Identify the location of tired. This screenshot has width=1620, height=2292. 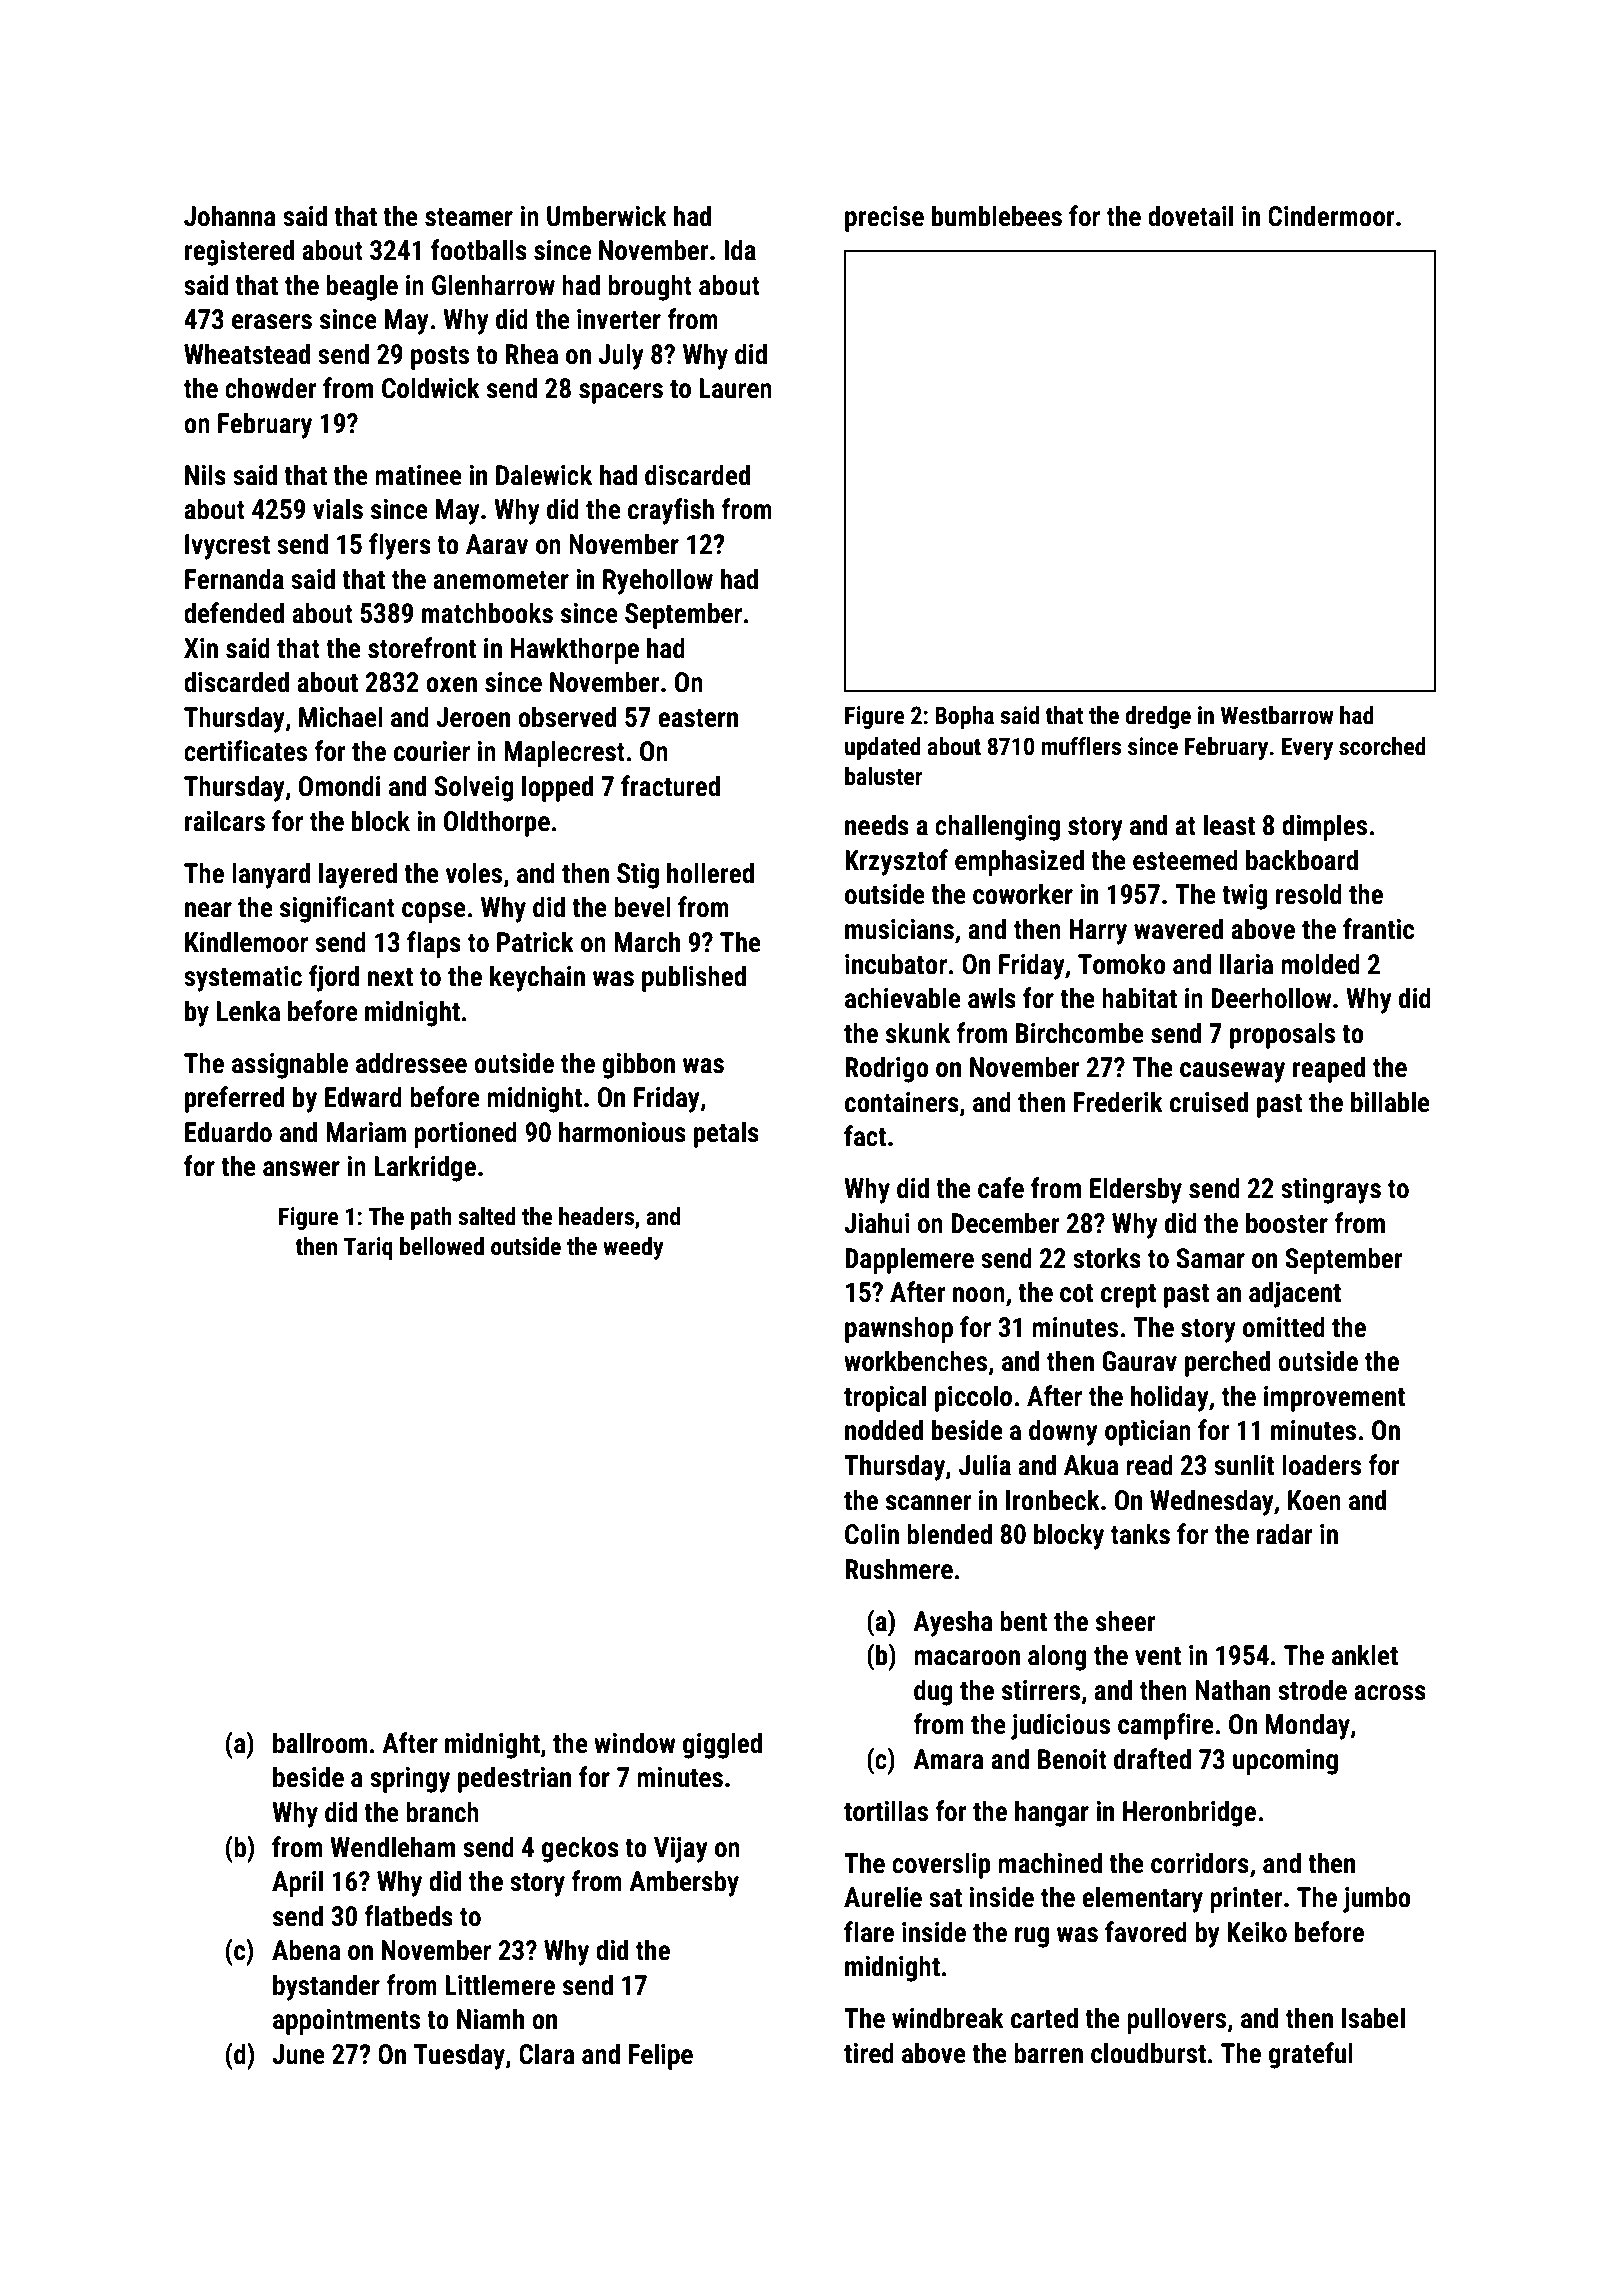
(869, 2053).
